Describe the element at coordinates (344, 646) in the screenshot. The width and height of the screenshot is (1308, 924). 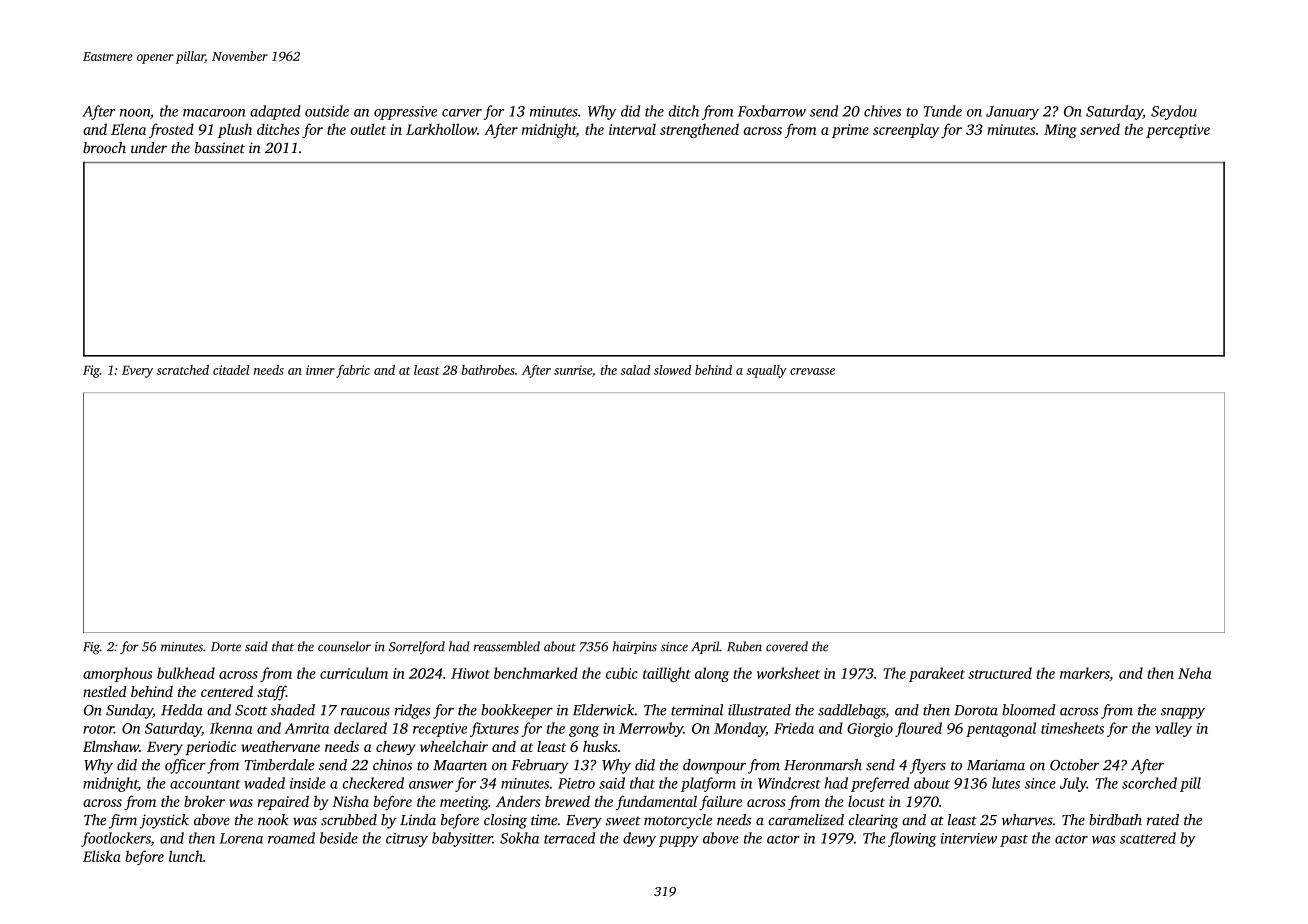
I see `counselor` at that location.
